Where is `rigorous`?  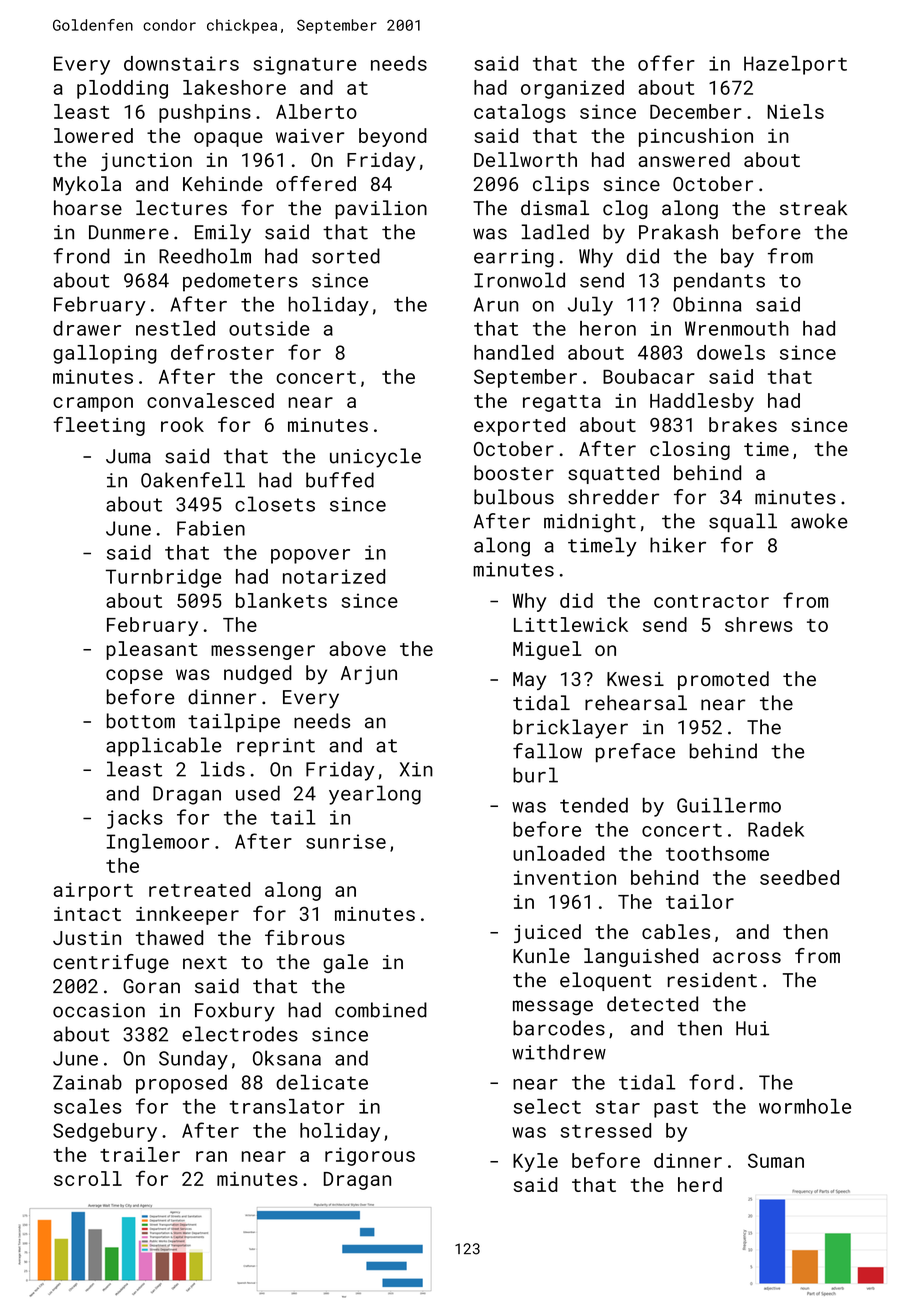
rigorous is located at coordinates (370, 1156).
